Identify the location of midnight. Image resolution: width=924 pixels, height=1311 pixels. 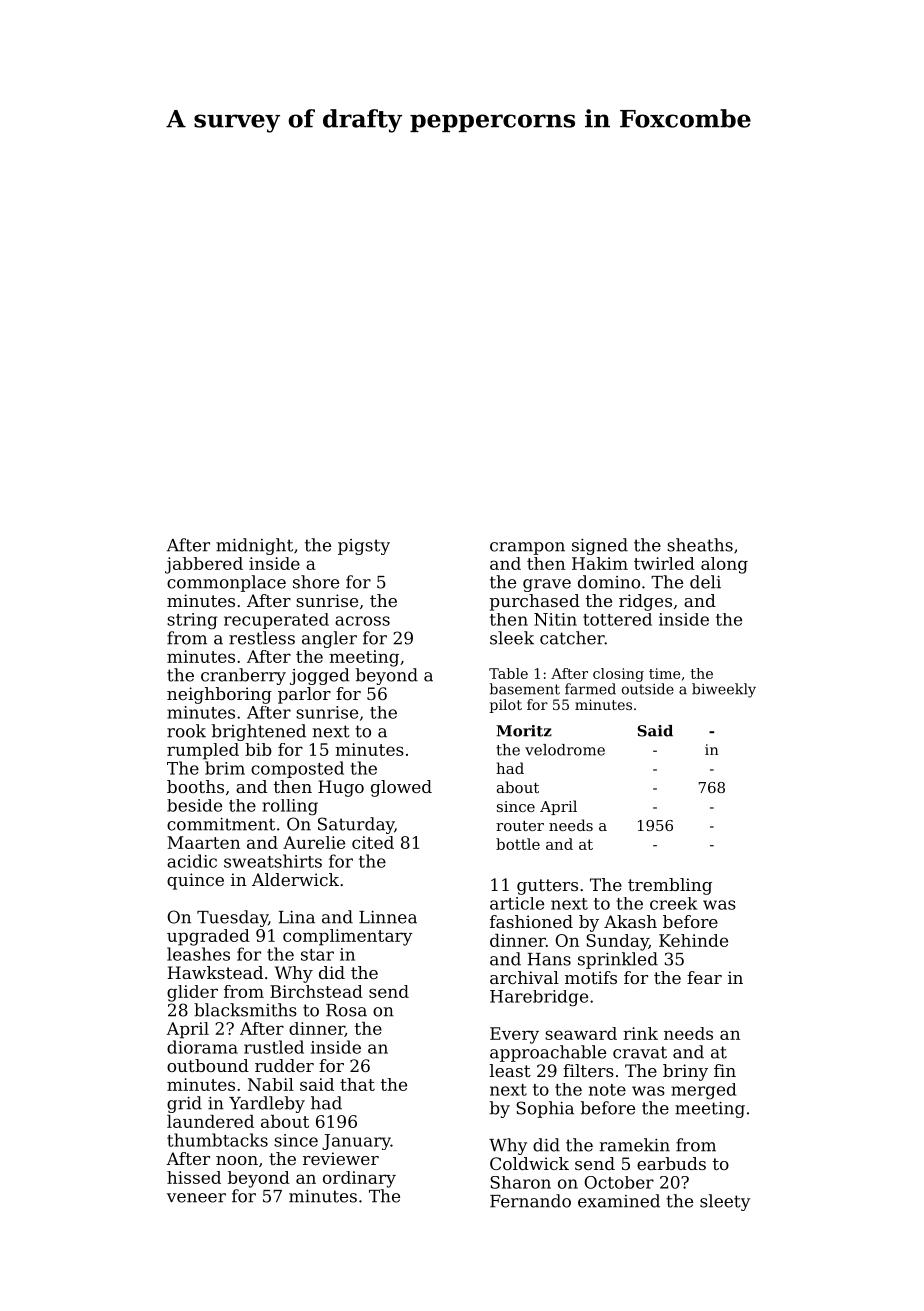
(254, 546).
